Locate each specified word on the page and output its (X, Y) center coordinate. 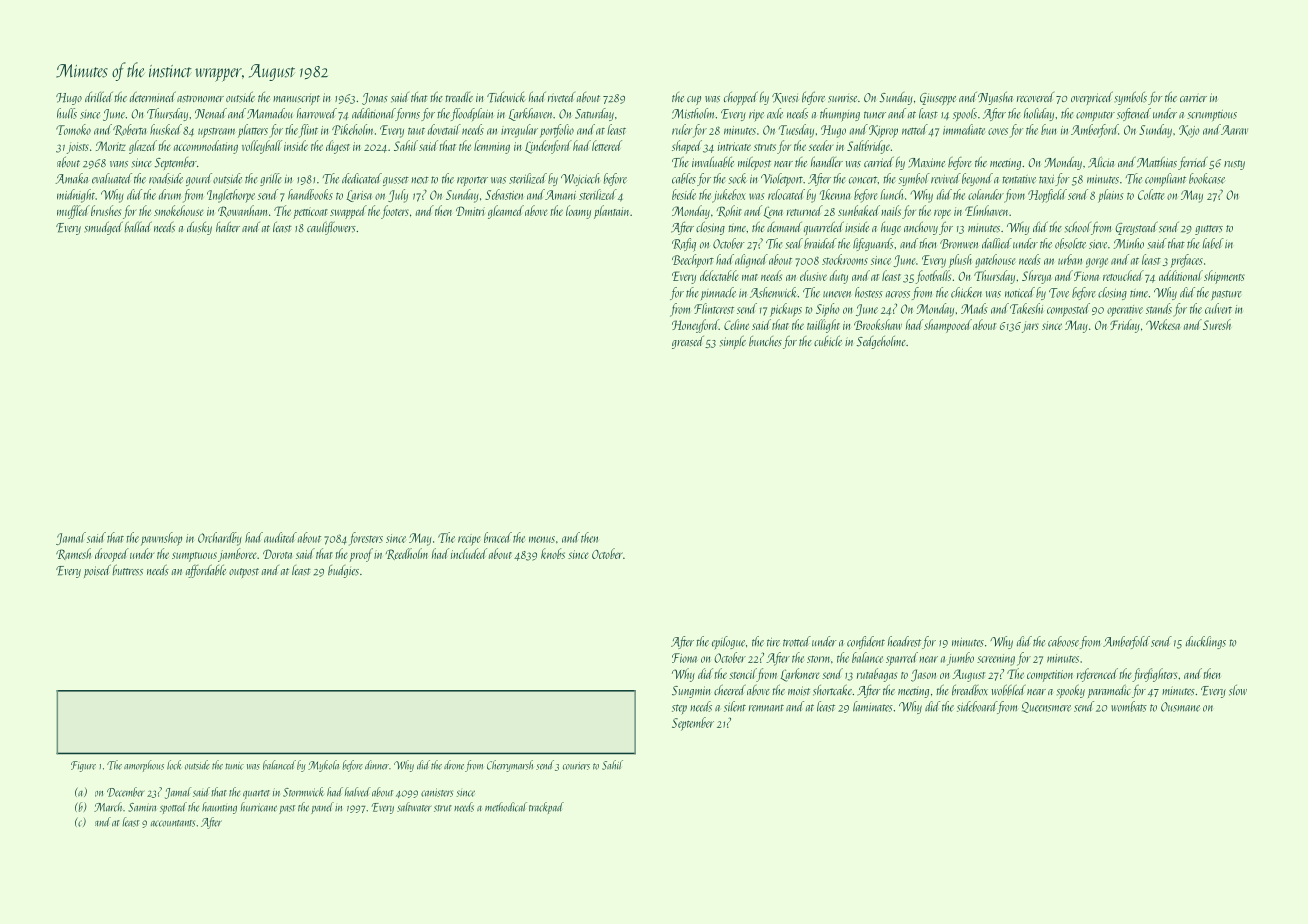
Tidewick (506, 97)
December (126, 792)
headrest (904, 641)
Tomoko (73, 129)
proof (361, 555)
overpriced (1092, 98)
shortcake (833, 690)
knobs (553, 553)
